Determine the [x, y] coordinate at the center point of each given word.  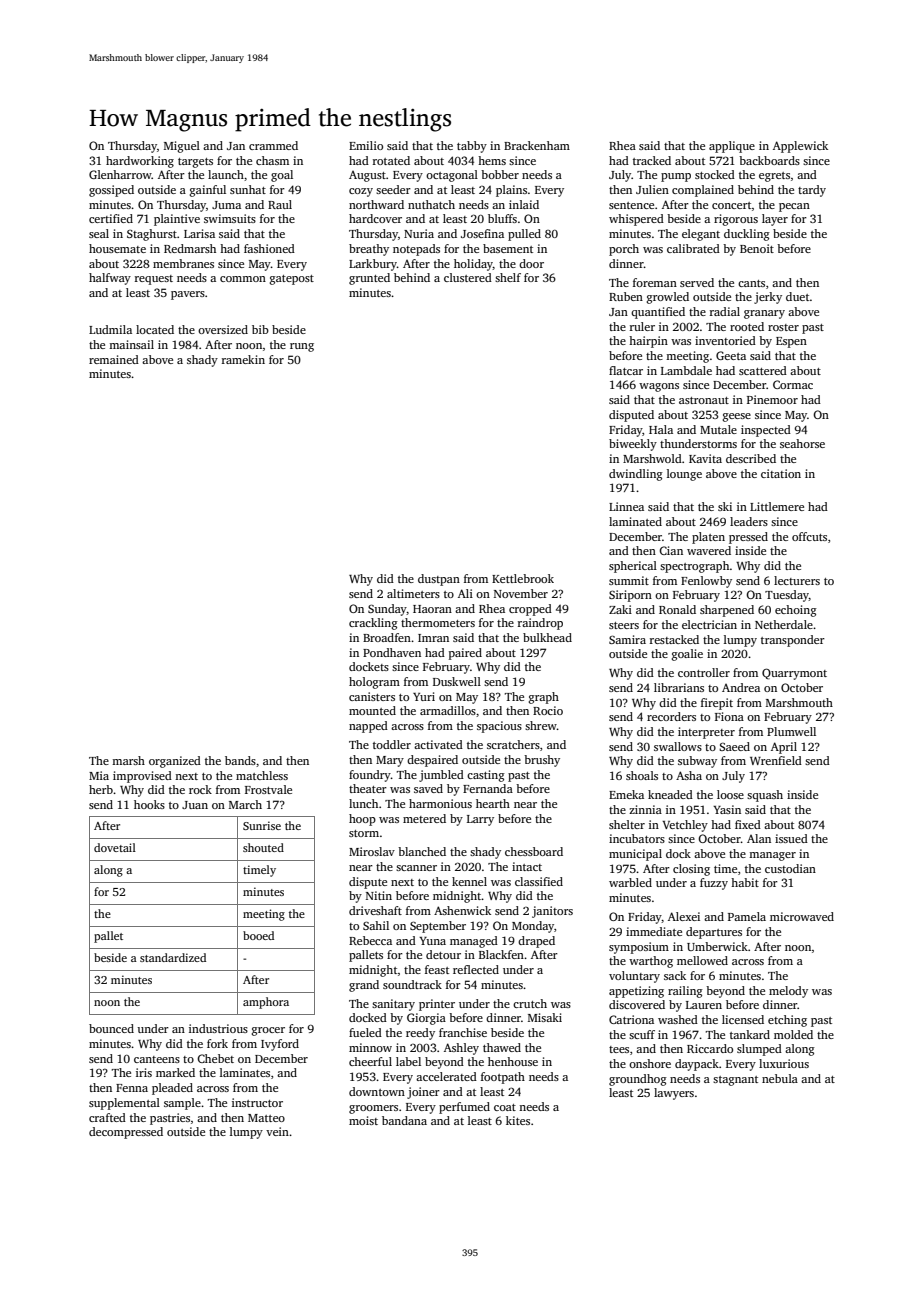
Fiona [729, 716]
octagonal [452, 176]
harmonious [440, 803]
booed [258, 935]
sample [182, 1104]
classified [539, 881]
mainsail [131, 344]
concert [732, 205]
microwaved [802, 916]
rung [302, 347]
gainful [208, 191]
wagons [659, 387]
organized [175, 762]
